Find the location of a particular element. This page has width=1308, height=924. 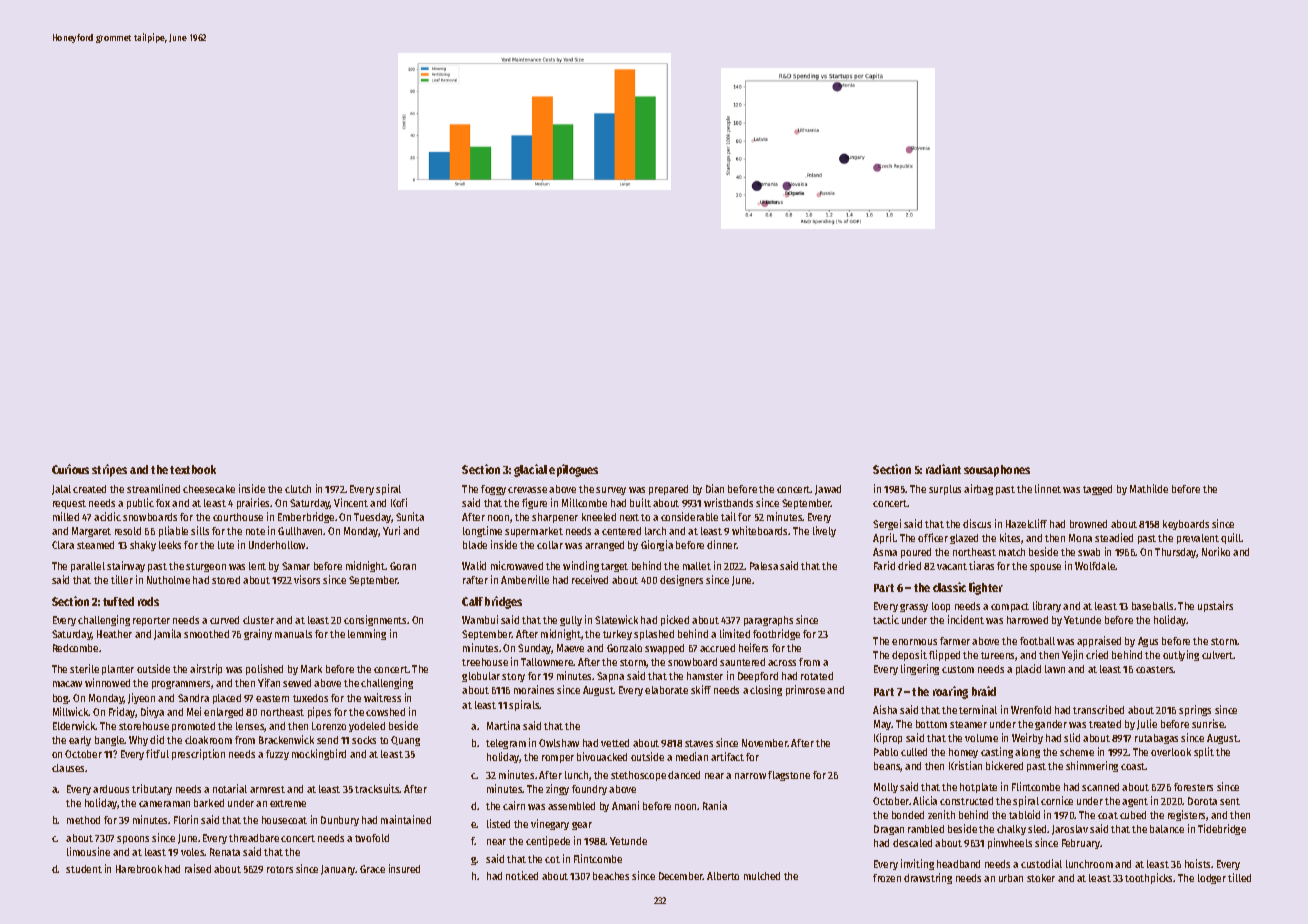

dried is located at coordinates (909, 565).
